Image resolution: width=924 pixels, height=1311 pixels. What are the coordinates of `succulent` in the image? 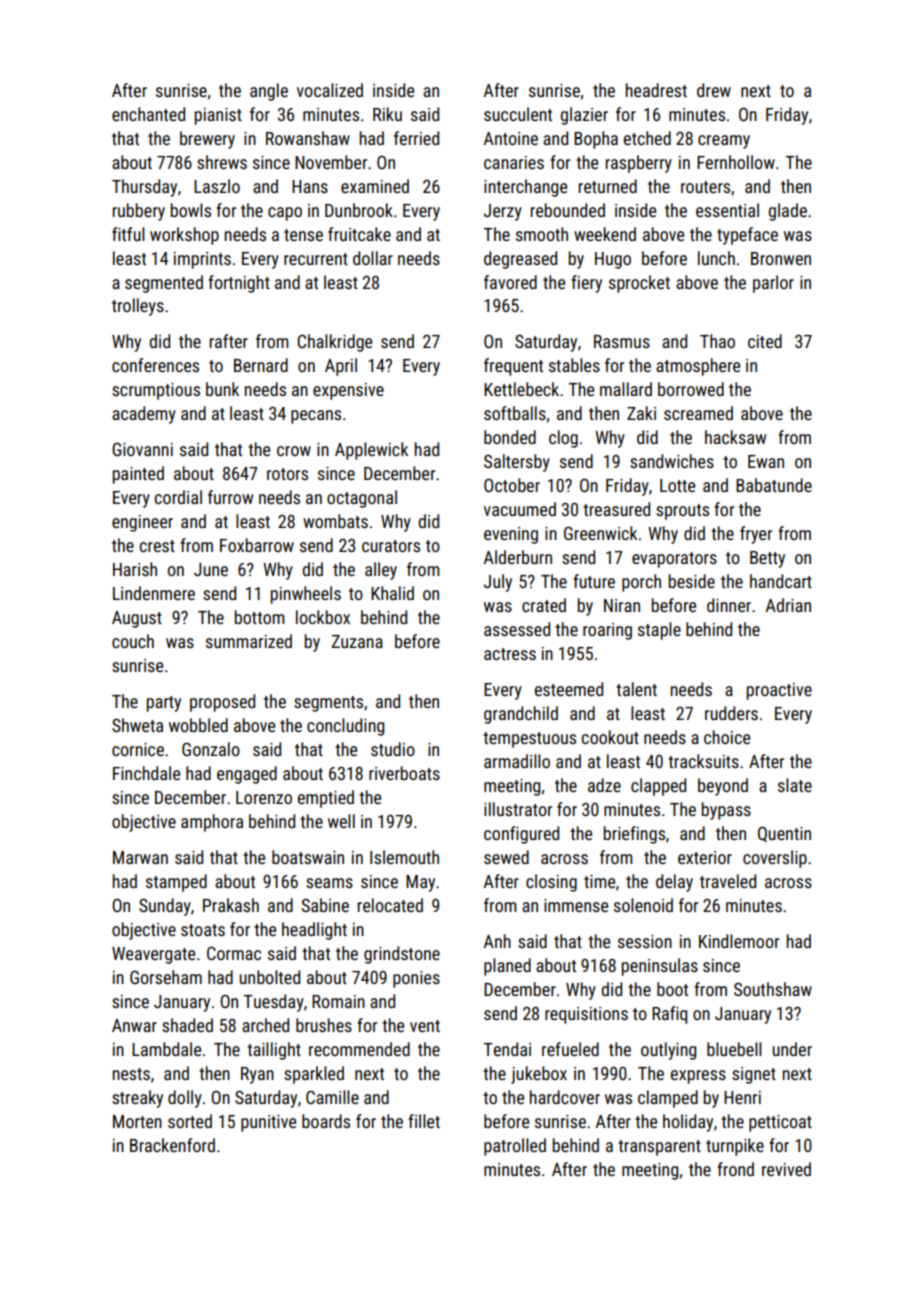 It's located at (518, 114).
